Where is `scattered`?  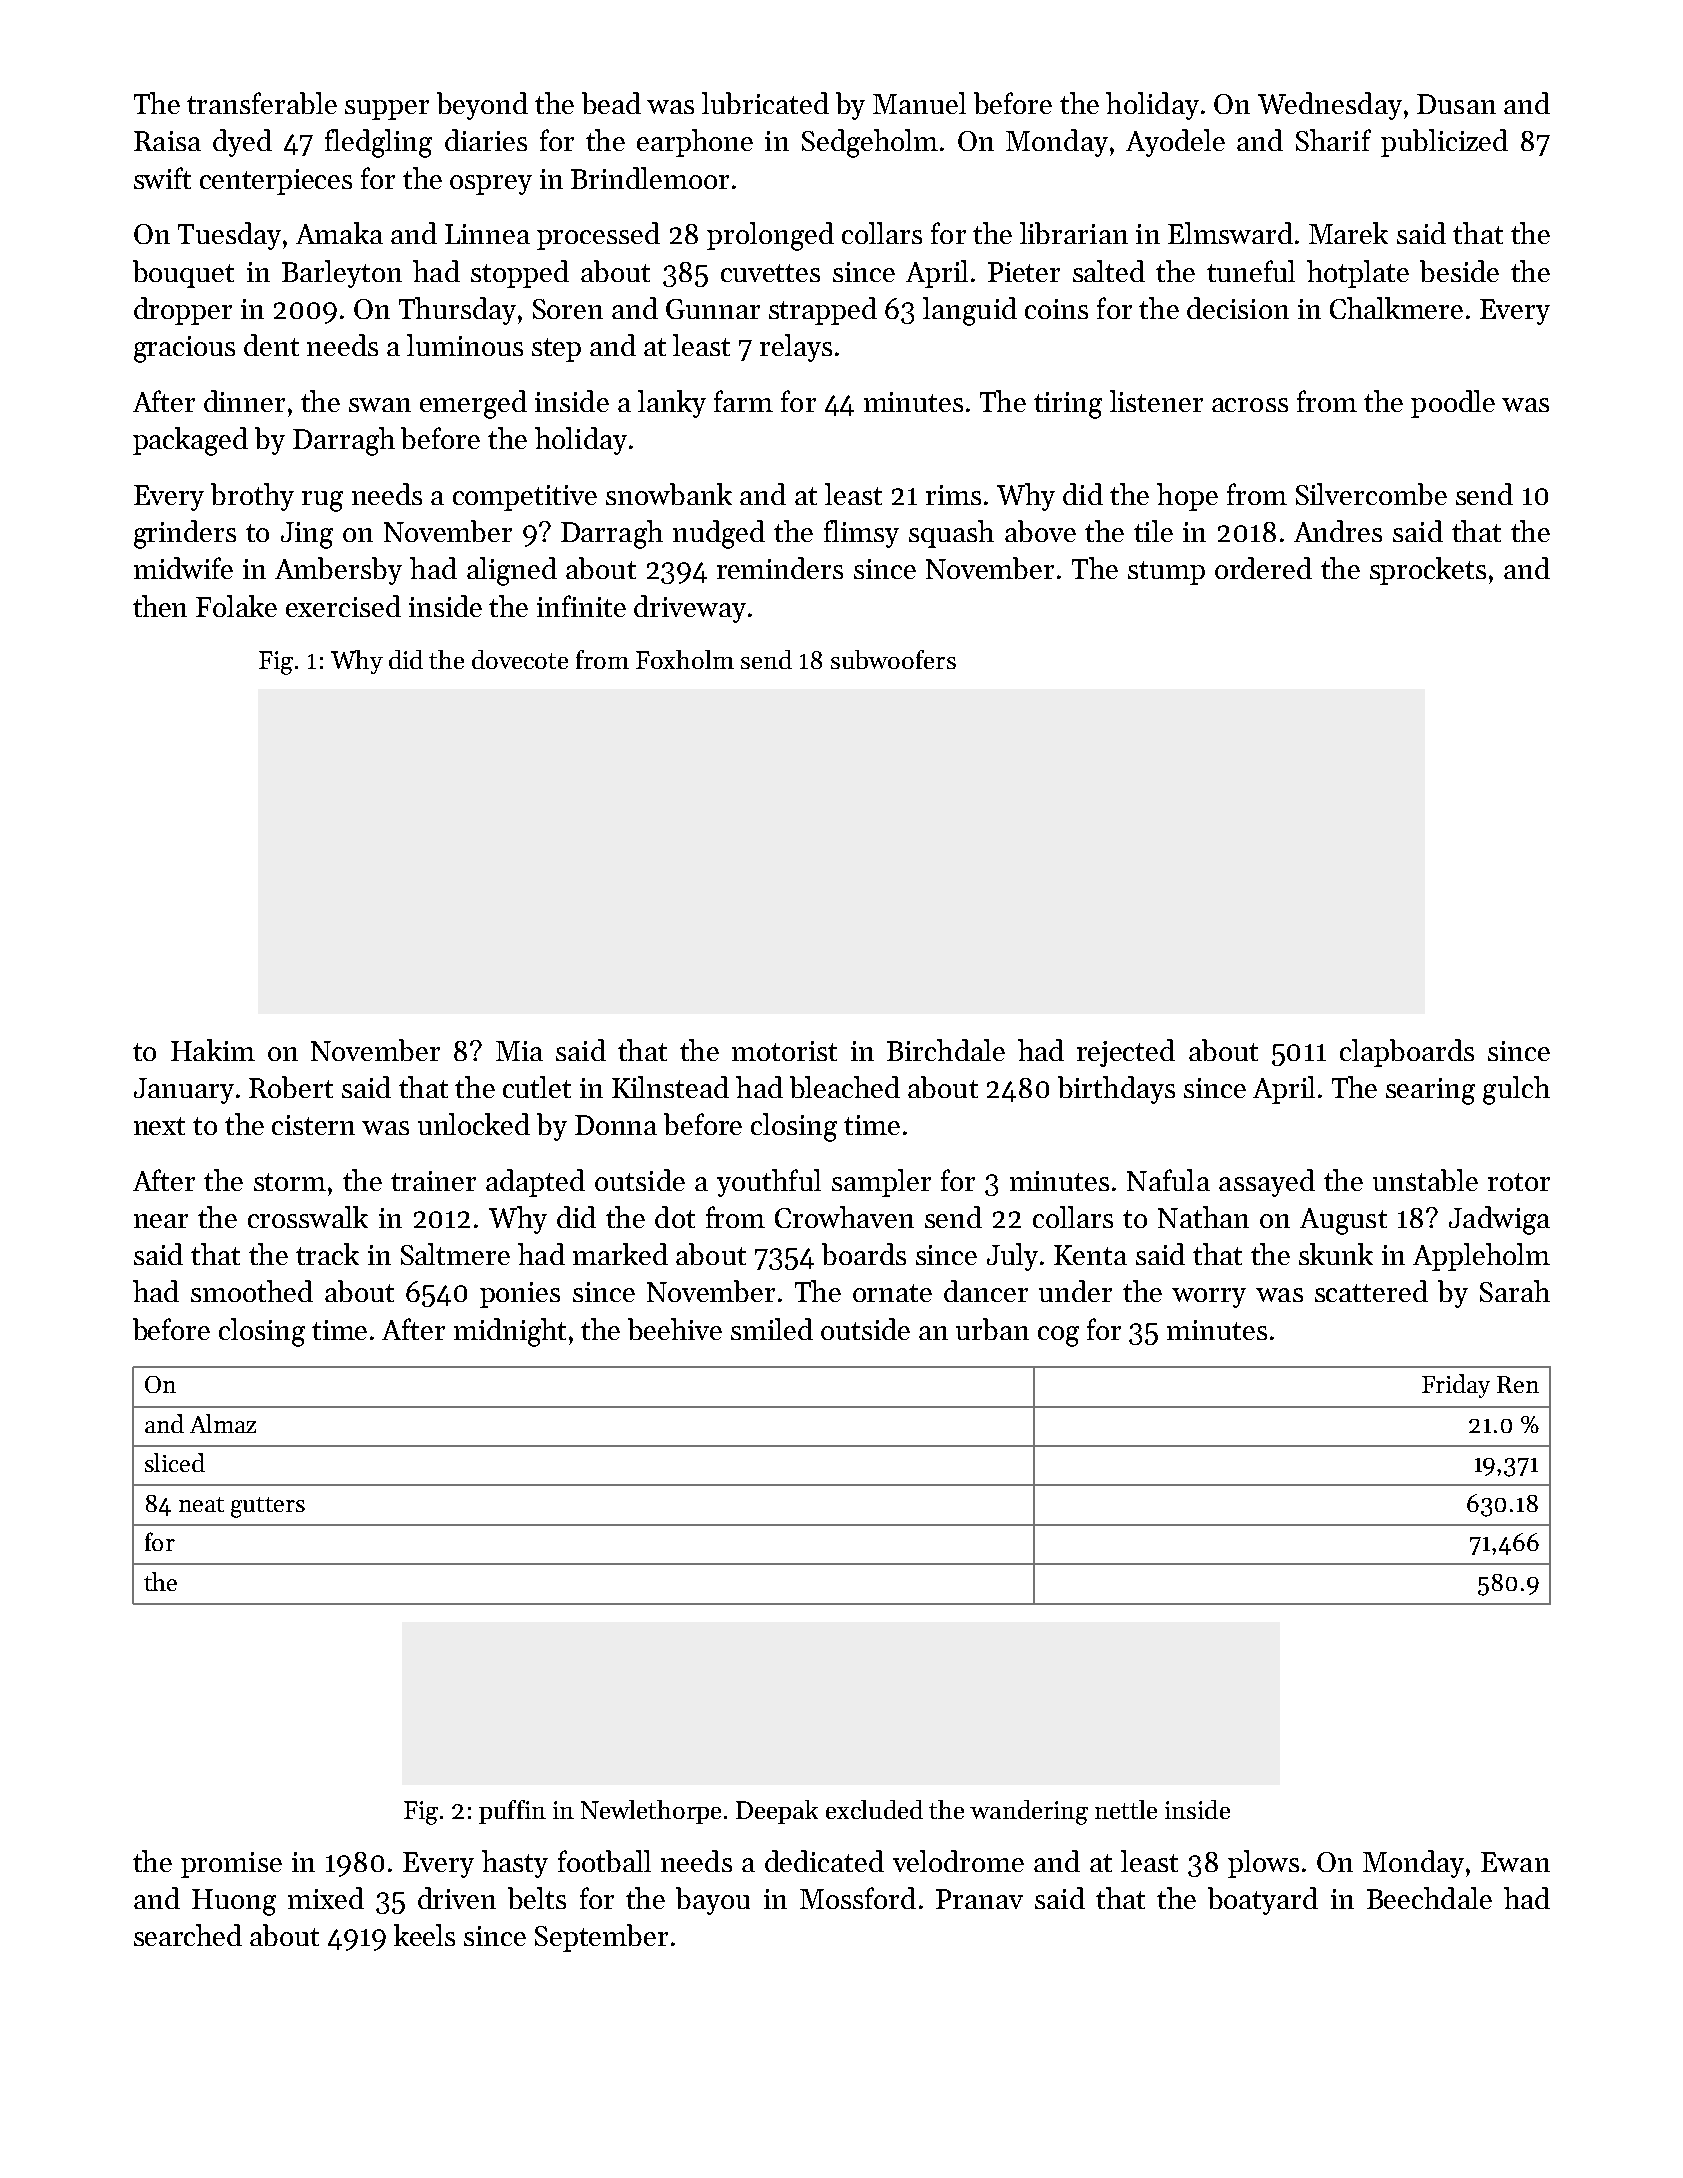
scattered is located at coordinates (1371, 1291).
